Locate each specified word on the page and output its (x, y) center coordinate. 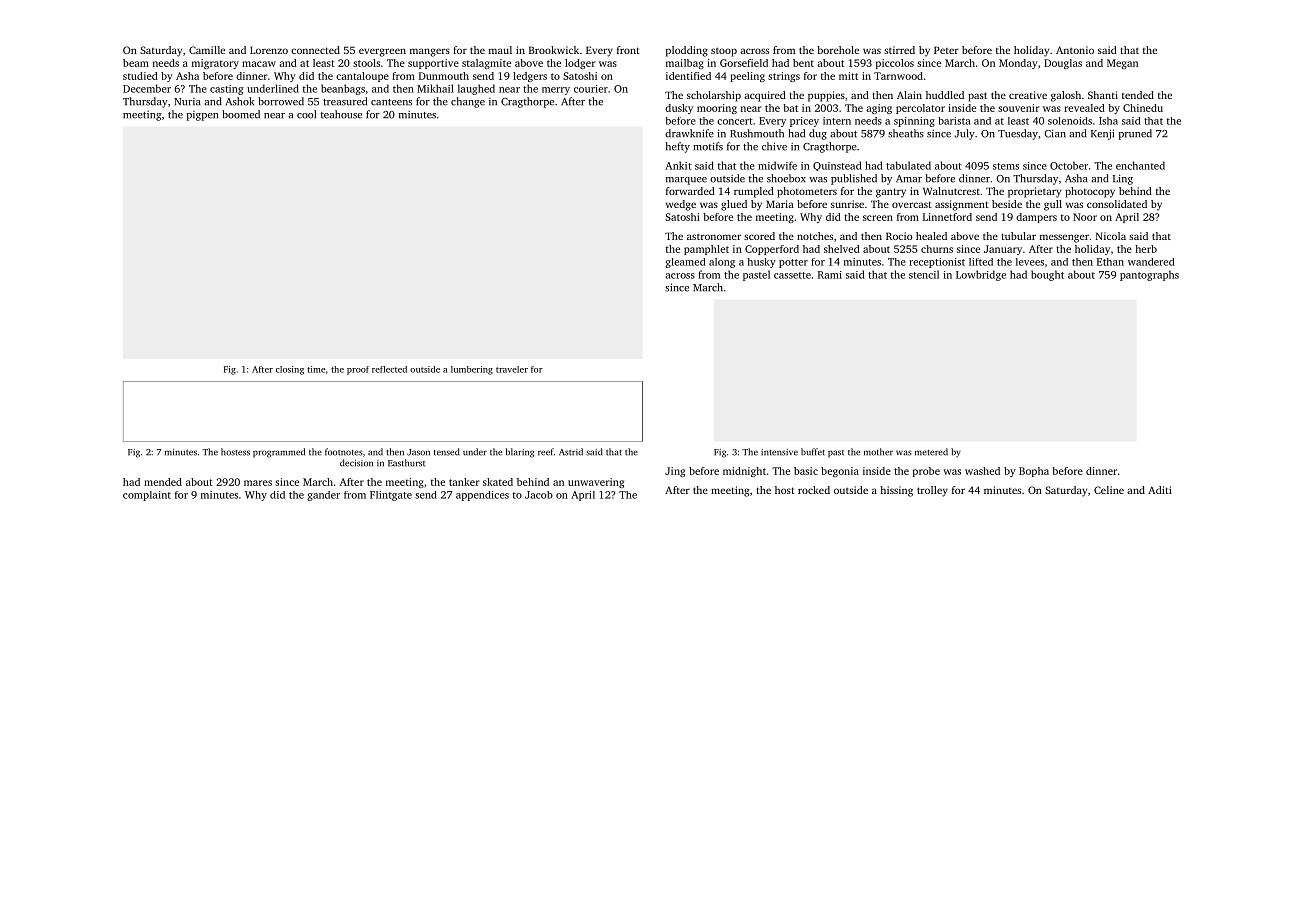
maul (500, 50)
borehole (838, 50)
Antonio (1075, 50)
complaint (147, 496)
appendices (482, 496)
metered (931, 452)
